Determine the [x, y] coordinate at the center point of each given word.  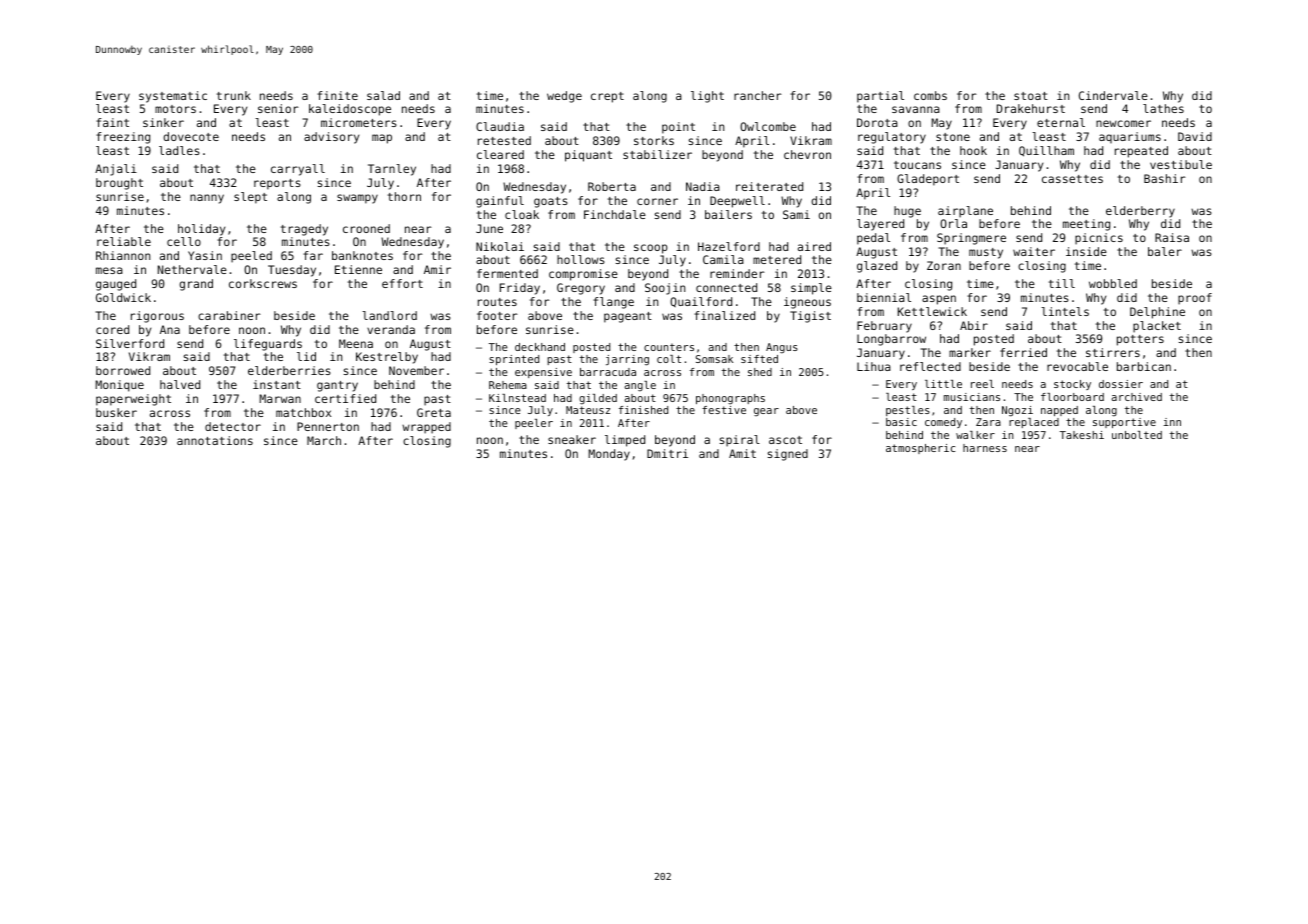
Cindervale [1113, 95]
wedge [564, 97]
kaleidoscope [350, 110]
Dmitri [667, 453]
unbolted [1137, 435]
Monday [609, 455]
